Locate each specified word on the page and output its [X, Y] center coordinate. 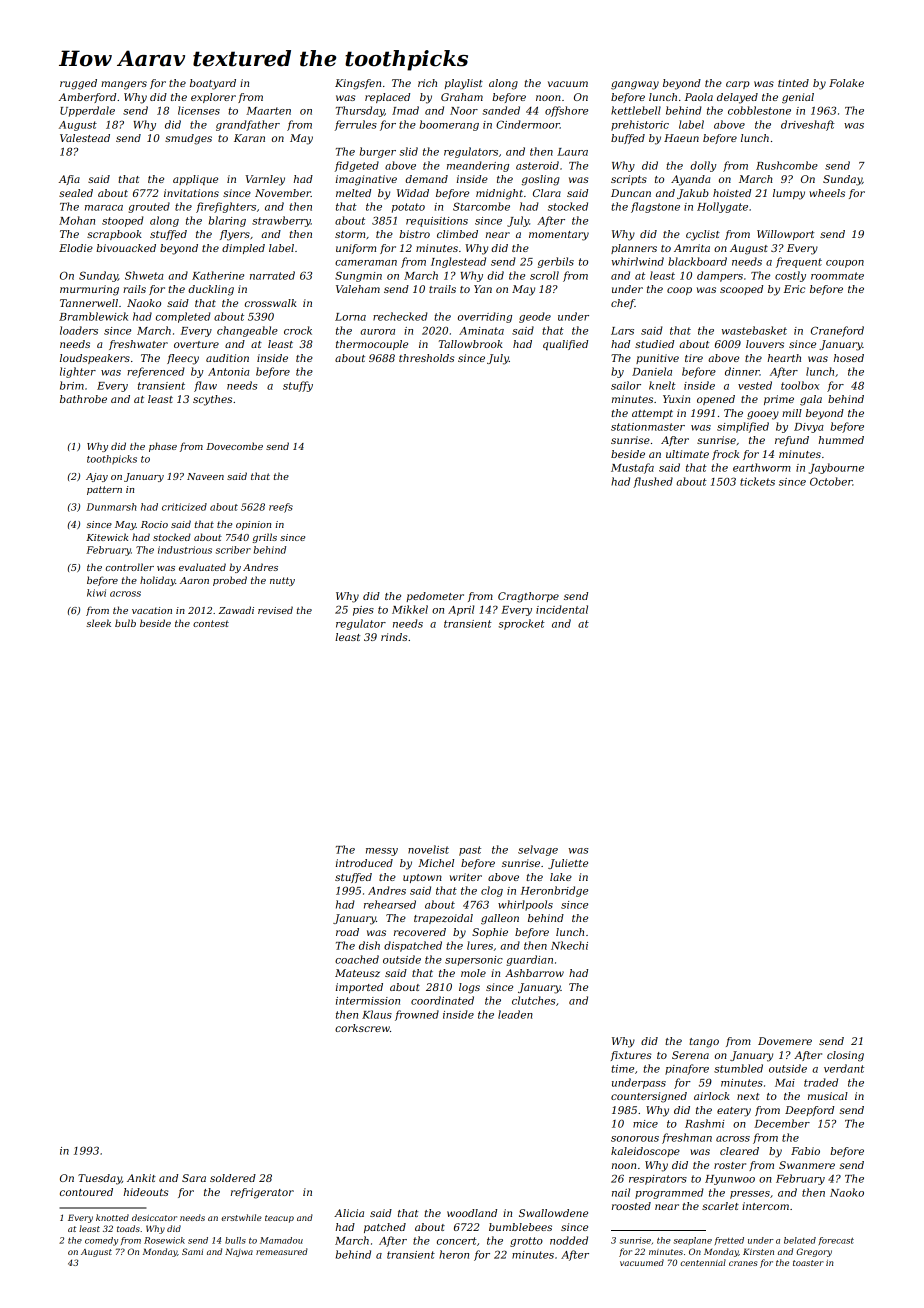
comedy [101, 1241]
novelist [428, 849]
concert [457, 1241]
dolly [703, 166]
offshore [566, 111]
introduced [364, 863]
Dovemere [785, 1041]
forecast [836, 1241]
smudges [188, 139]
